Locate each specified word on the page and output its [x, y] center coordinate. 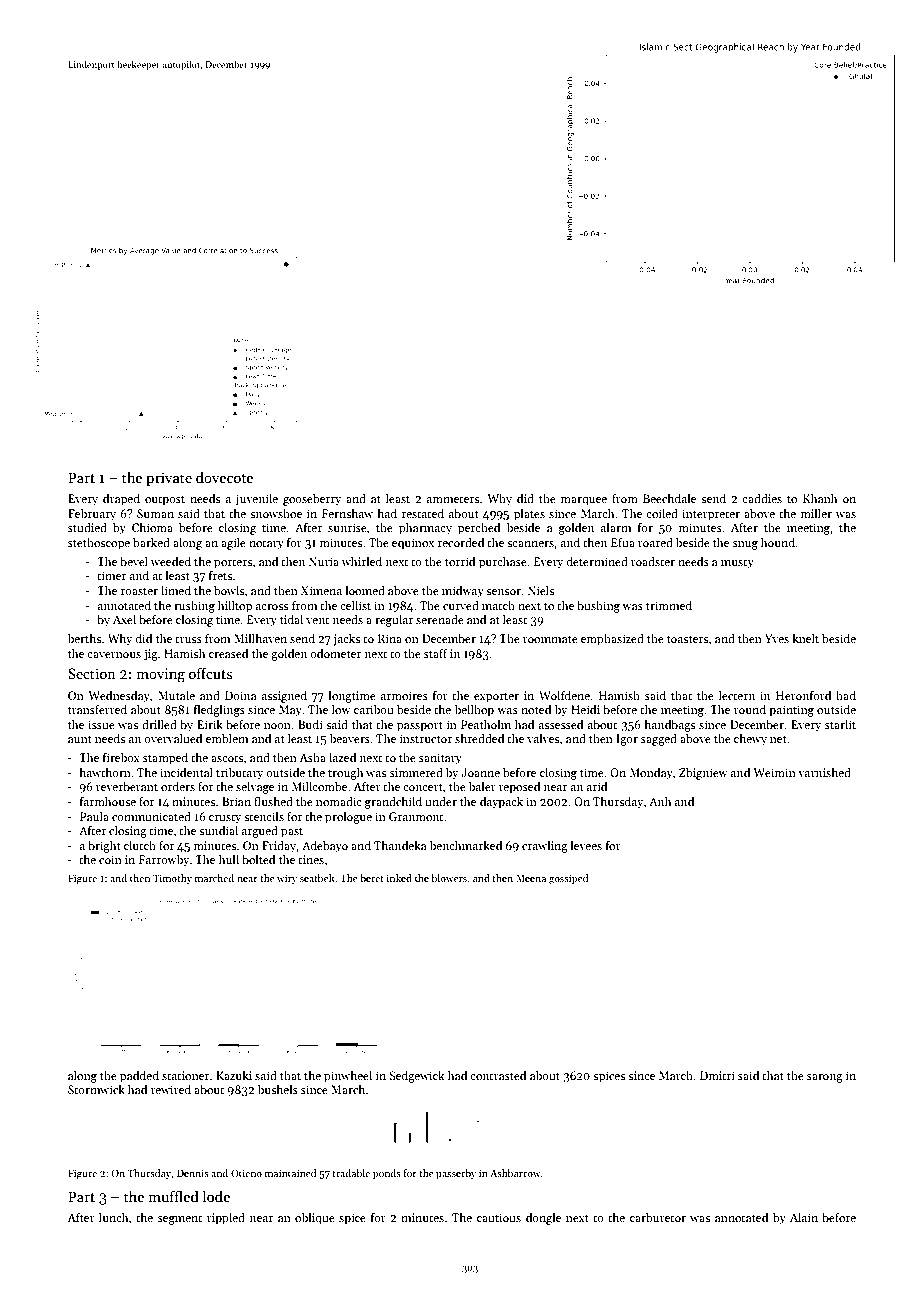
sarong [825, 1078]
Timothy [172, 879]
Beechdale [669, 498]
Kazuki [234, 1075]
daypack [501, 803]
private [169, 479]
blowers [449, 878]
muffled [173, 1196]
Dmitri [717, 1075]
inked [399, 878]
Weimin [774, 772]
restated [423, 513]
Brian [236, 801]
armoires [404, 695]
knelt [805, 638]
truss [188, 639]
